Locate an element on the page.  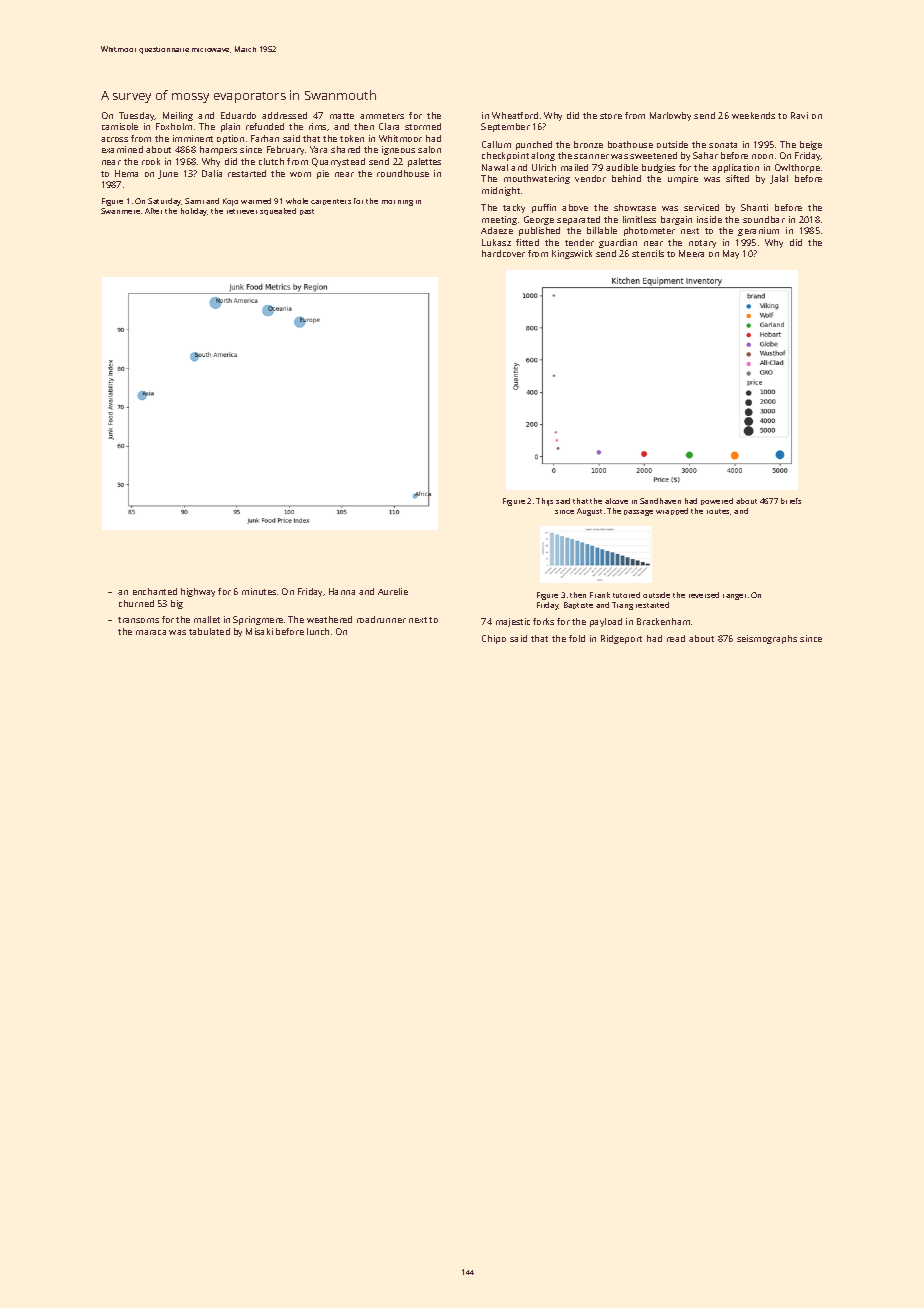
igneous is located at coordinates (398, 150).
